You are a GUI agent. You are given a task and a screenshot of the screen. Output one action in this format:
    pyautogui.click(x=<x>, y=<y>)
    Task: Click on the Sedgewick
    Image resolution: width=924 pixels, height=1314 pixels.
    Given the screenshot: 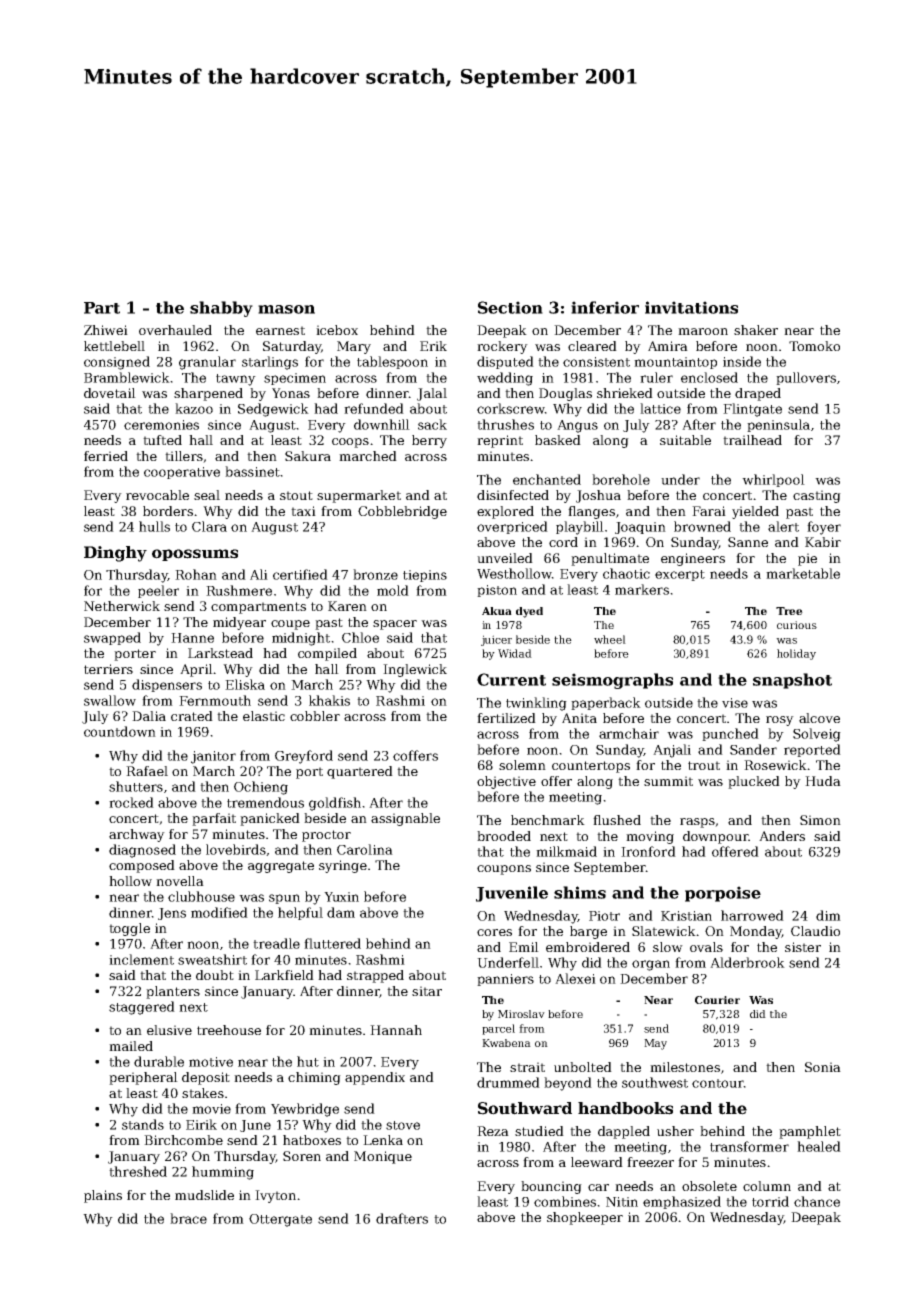 What is the action you would take?
    pyautogui.click(x=273, y=410)
